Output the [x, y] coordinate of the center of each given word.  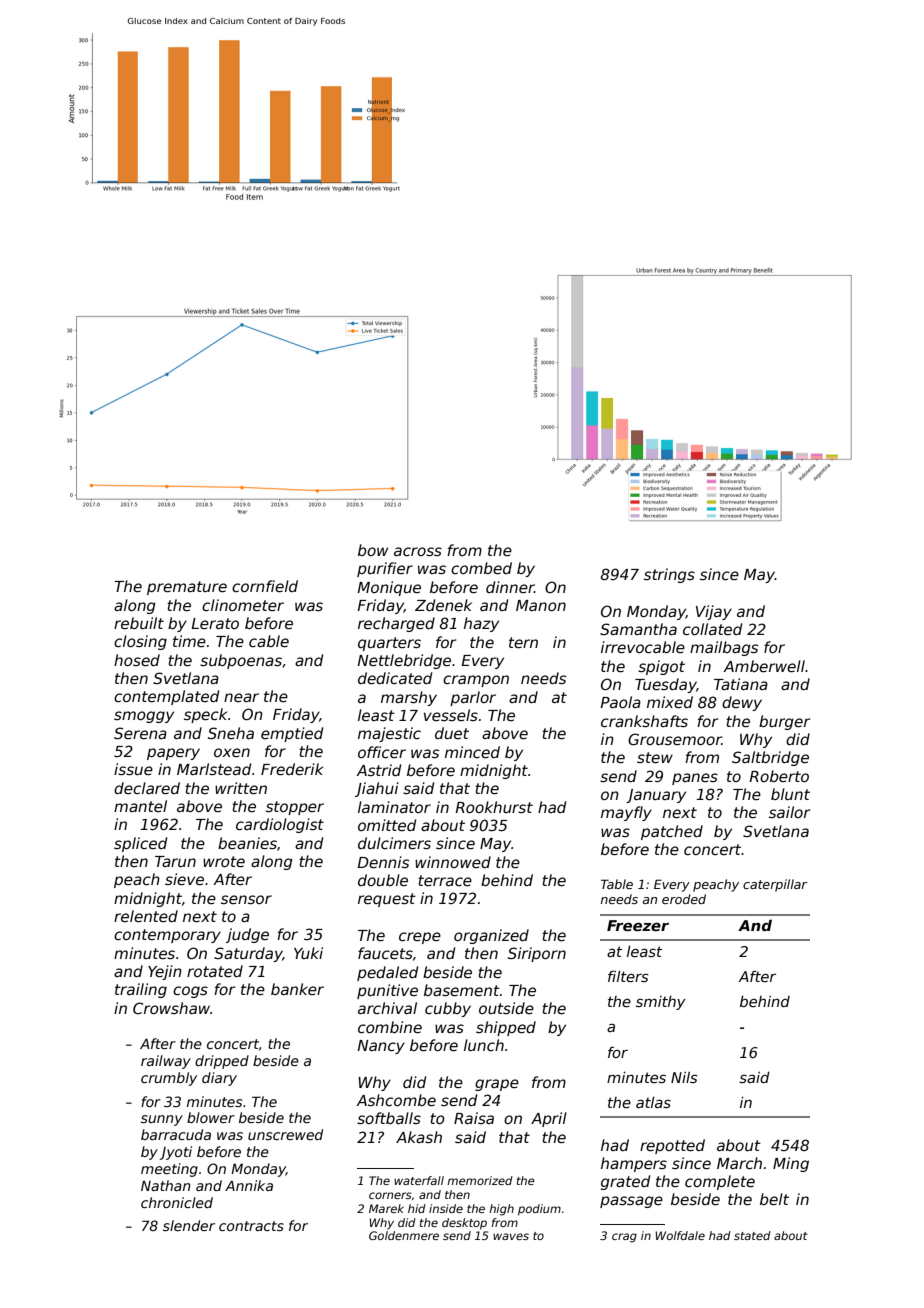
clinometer [243, 605]
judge [247, 935]
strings [669, 575]
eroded [684, 899]
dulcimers [394, 843]
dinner [510, 587]
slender [189, 1225]
